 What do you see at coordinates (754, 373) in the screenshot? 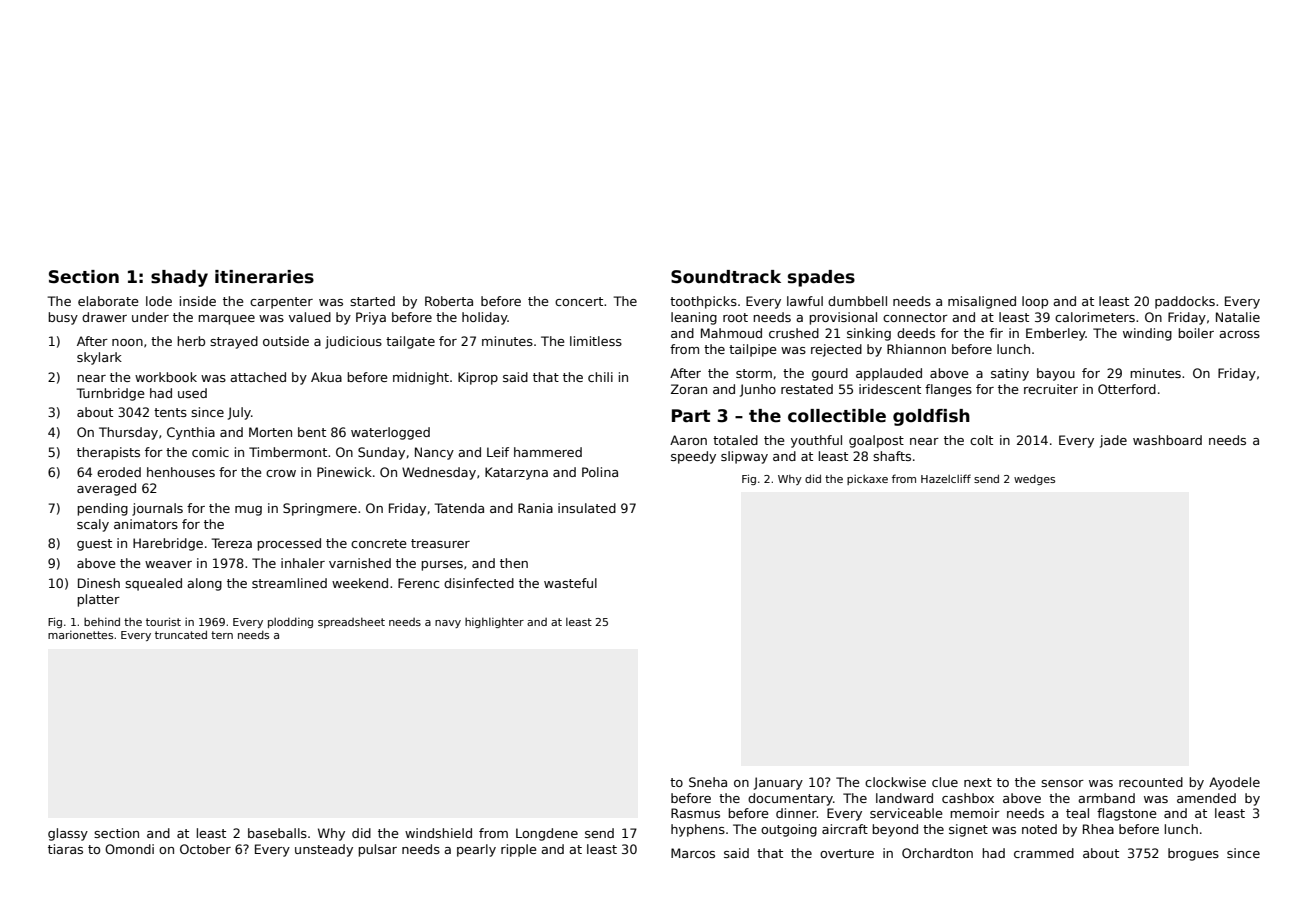
I see `storm` at bounding box center [754, 373].
